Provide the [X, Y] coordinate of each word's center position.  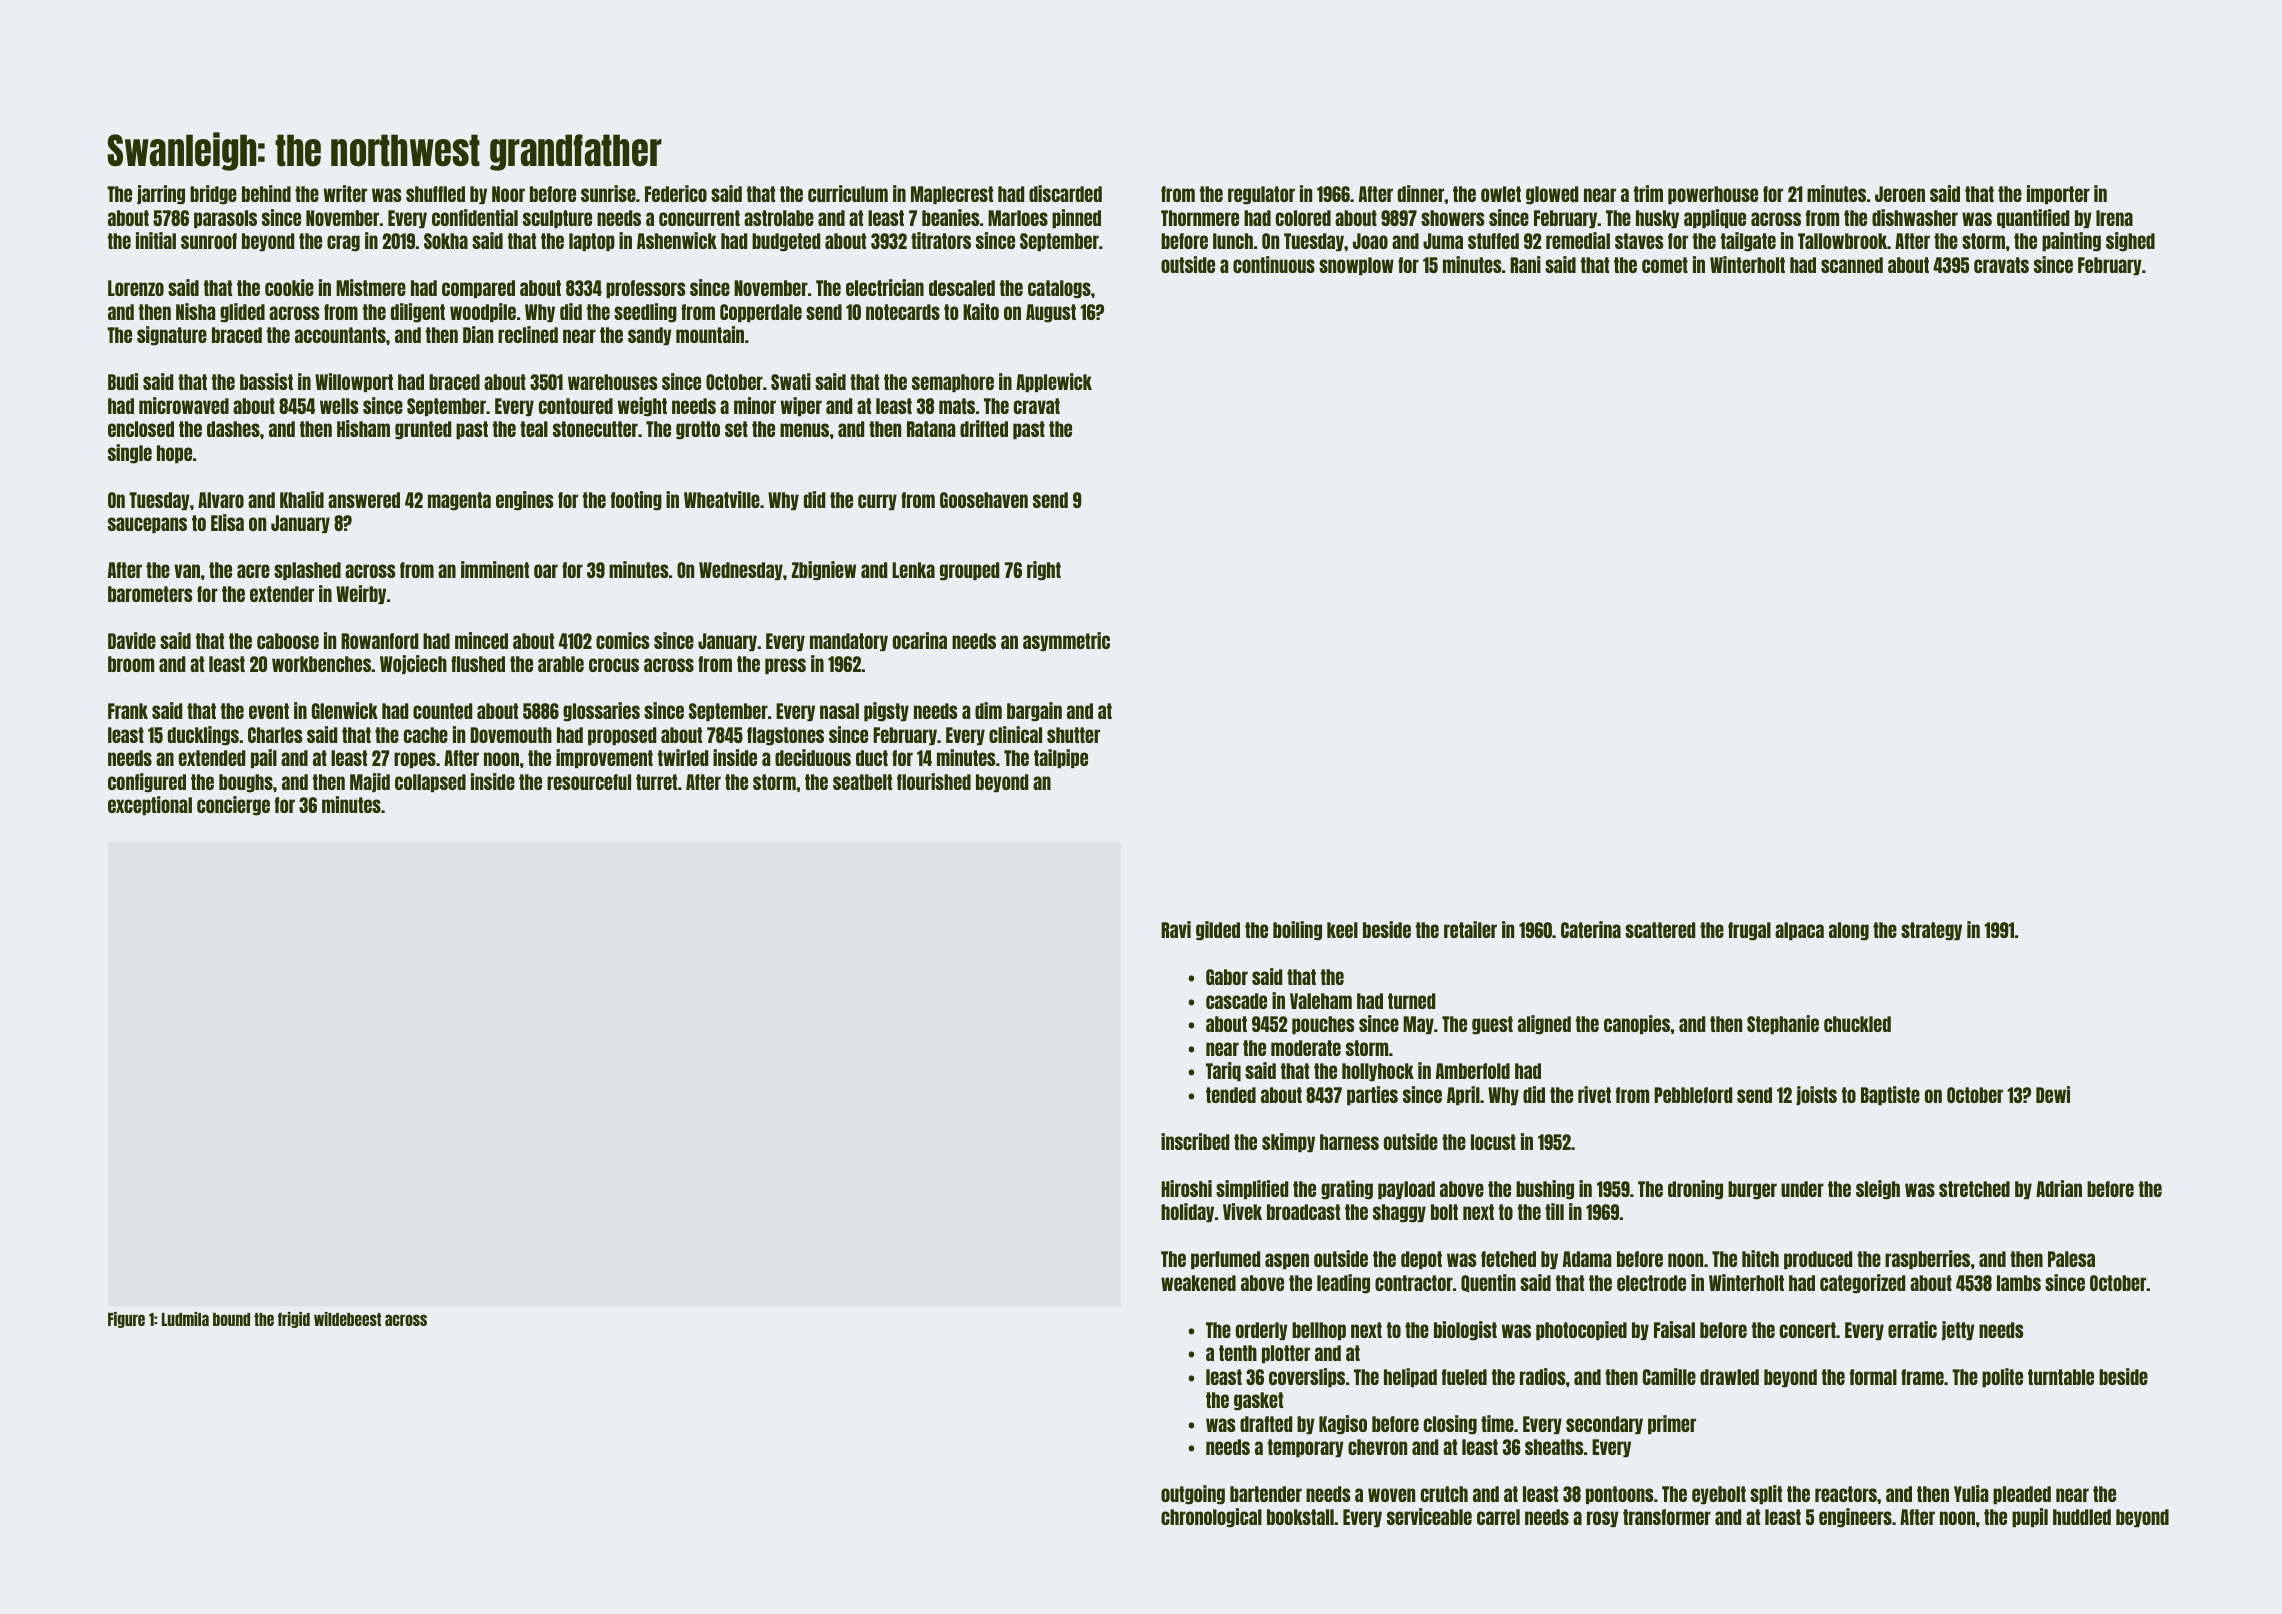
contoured [576, 406]
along [1849, 931]
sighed [2130, 242]
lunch [1233, 241]
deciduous [813, 757]
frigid [294, 1320]
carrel [1498, 1517]
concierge [233, 806]
